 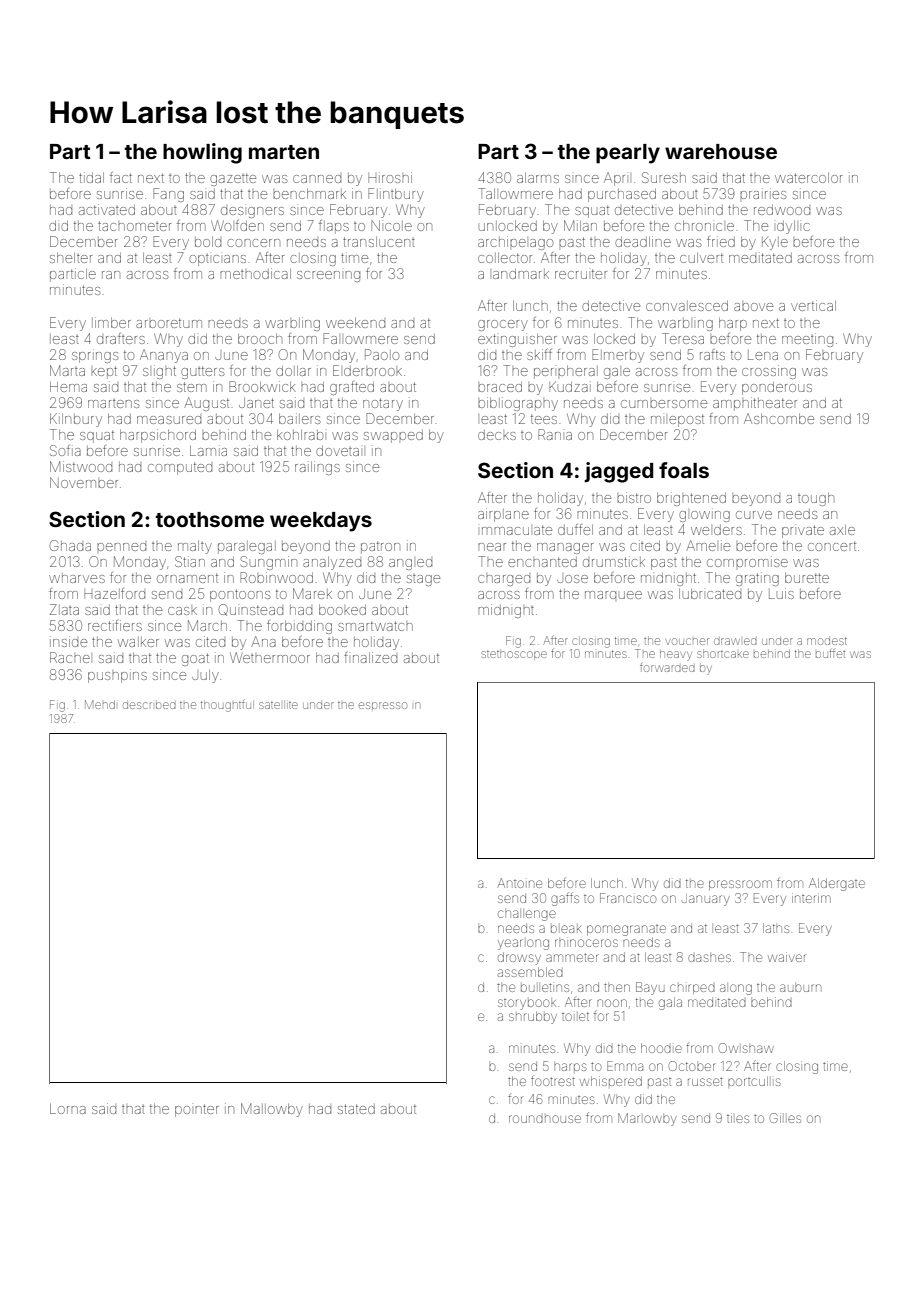 What do you see at coordinates (497, 435) in the screenshot?
I see `decks` at bounding box center [497, 435].
